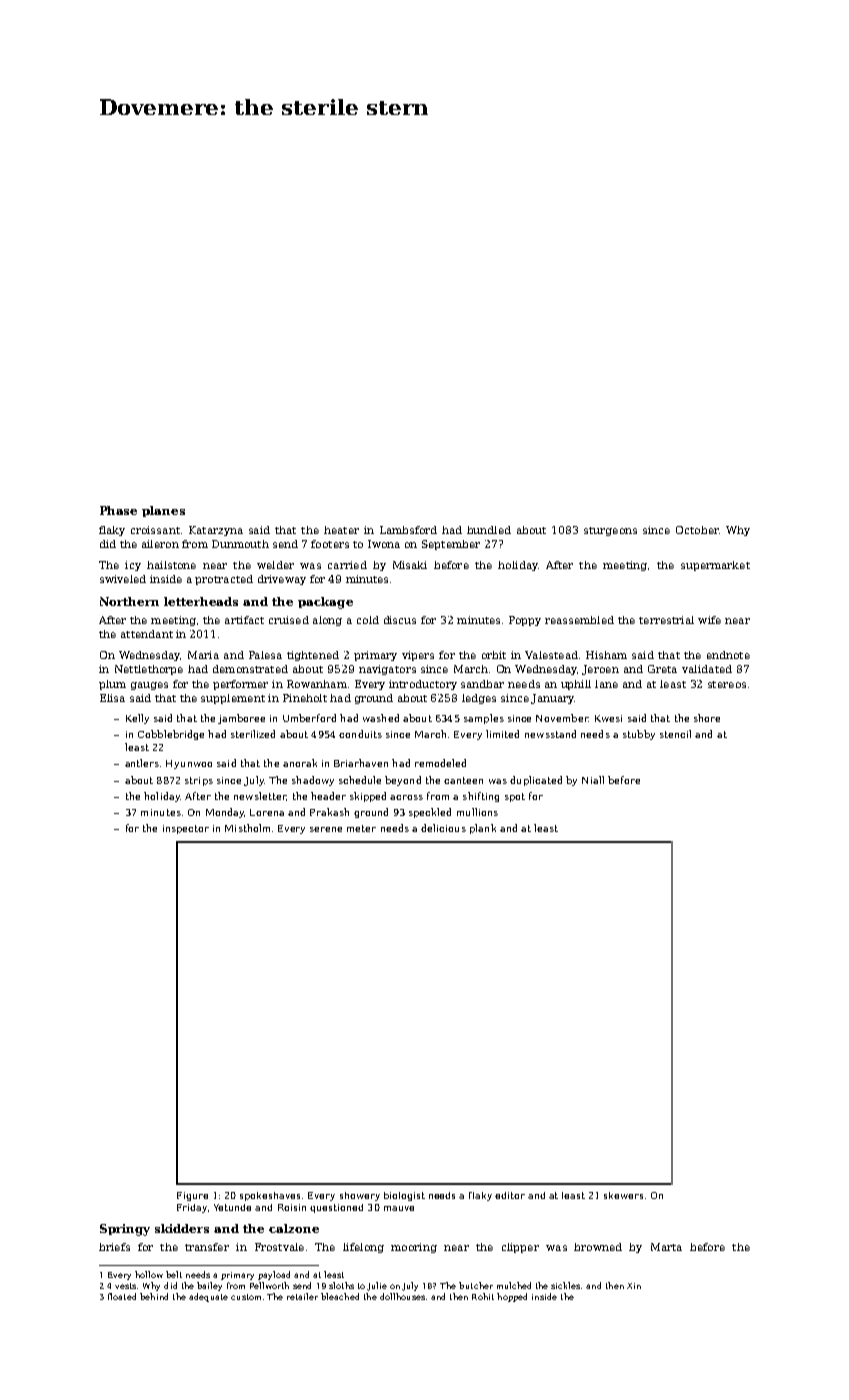 Image resolution: width=849 pixels, height=1400 pixels. I want to click on skewers, so click(623, 1195).
